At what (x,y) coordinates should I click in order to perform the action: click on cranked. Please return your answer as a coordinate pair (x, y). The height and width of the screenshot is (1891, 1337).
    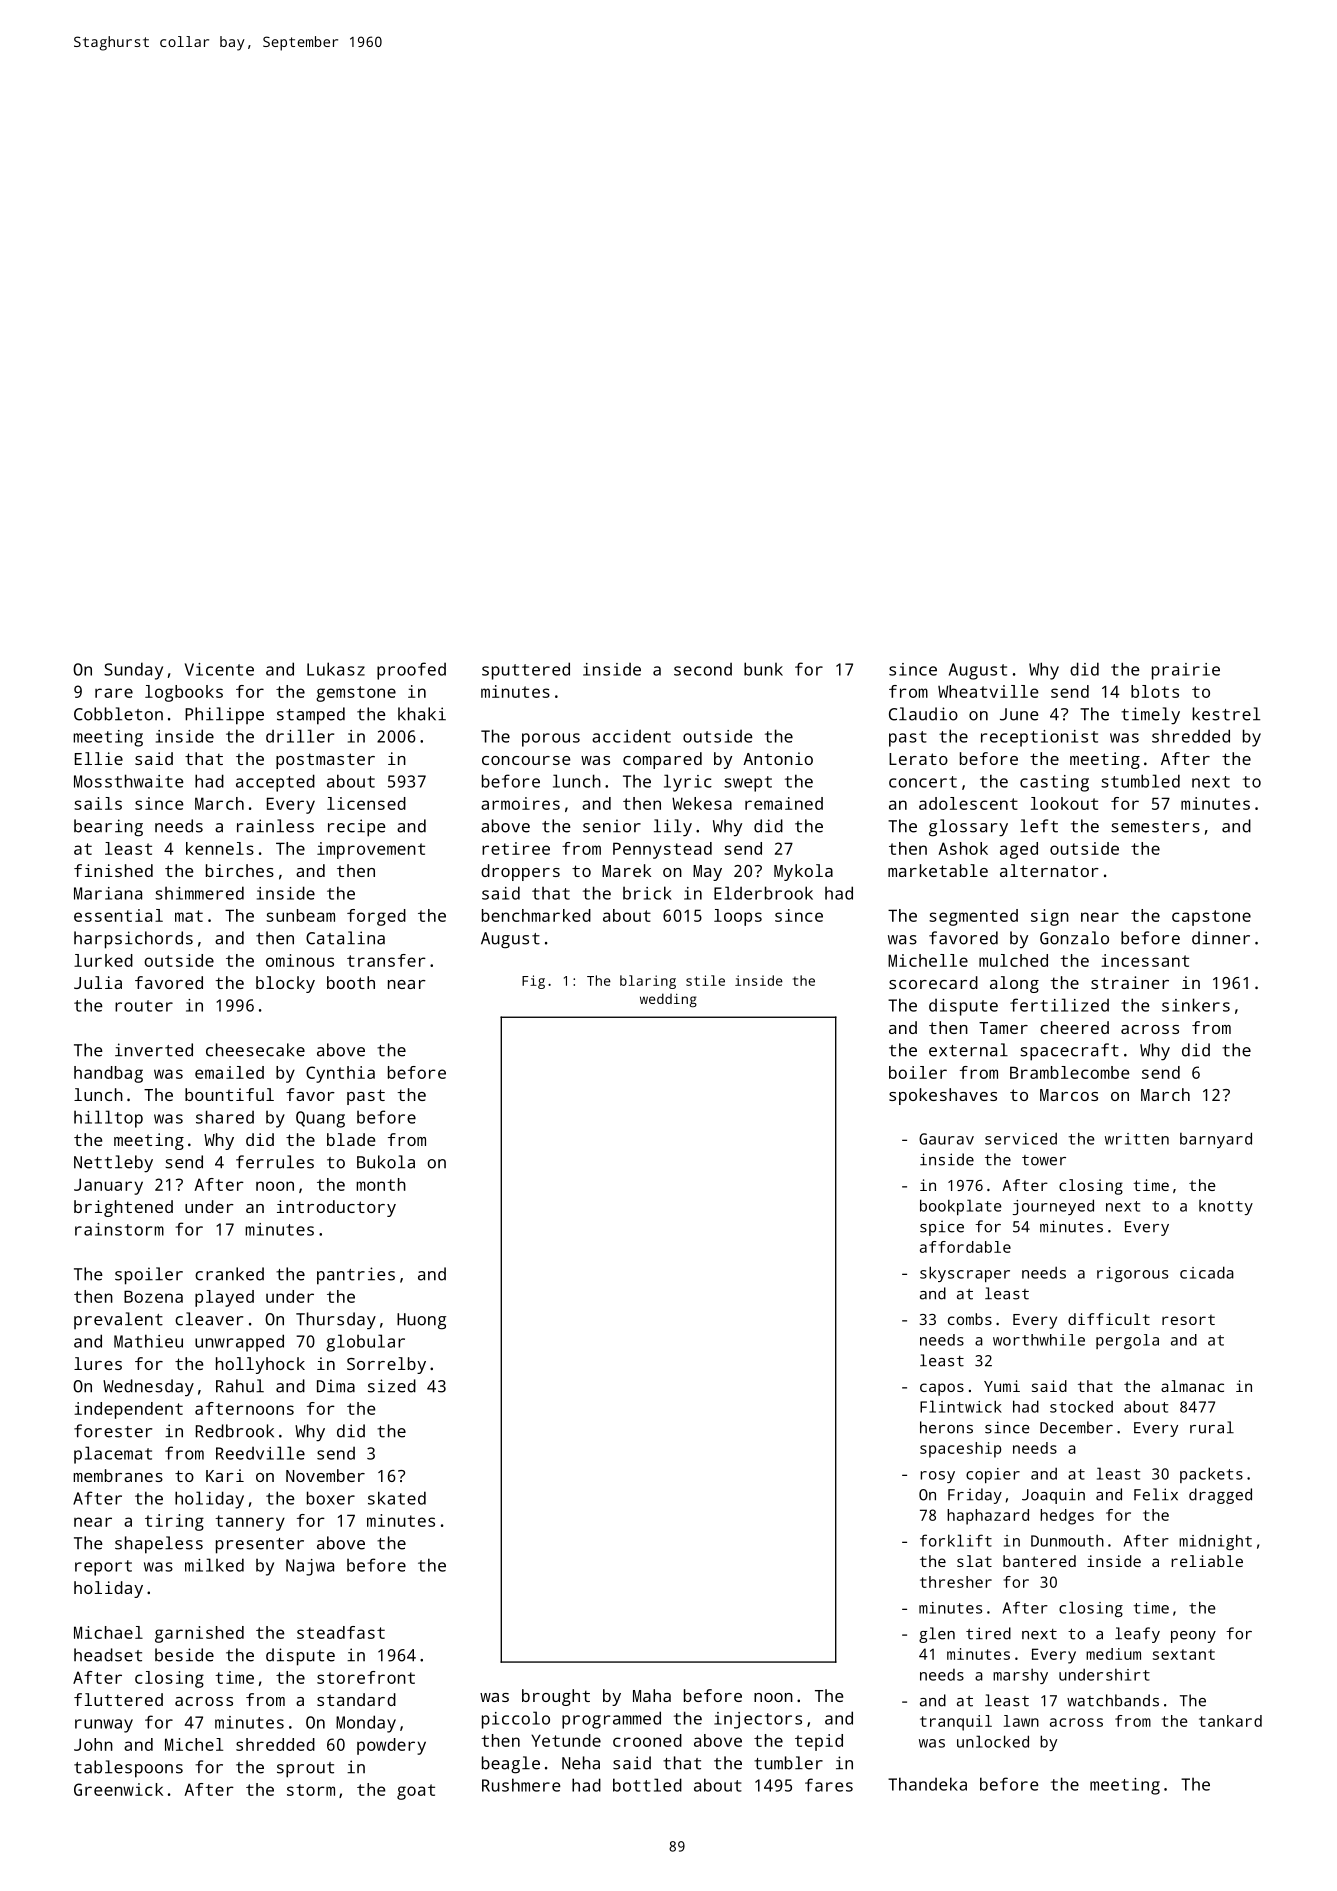
    Looking at the image, I should click on (229, 1274).
